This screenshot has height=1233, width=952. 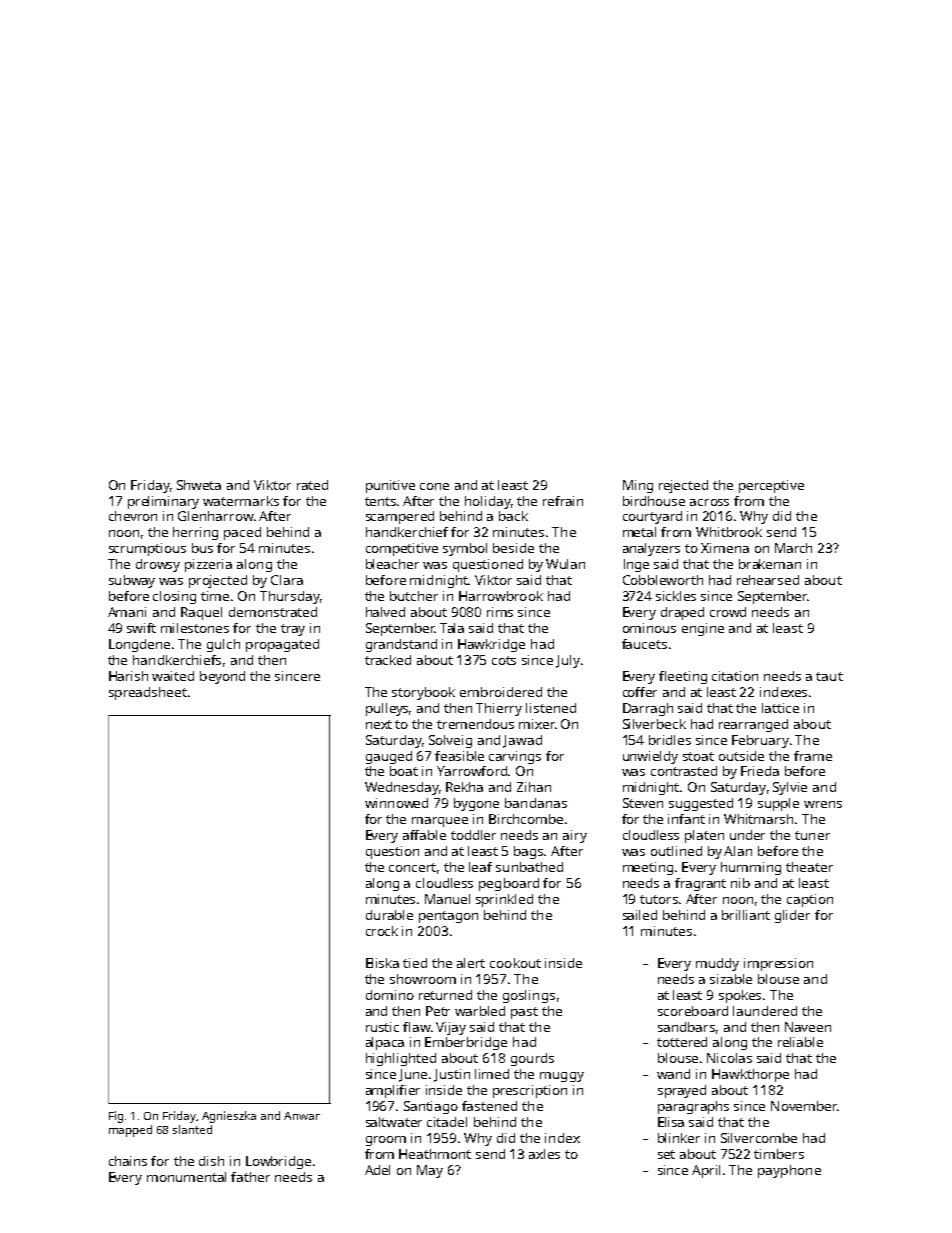 What do you see at coordinates (793, 548) in the screenshot?
I see `March` at bounding box center [793, 548].
